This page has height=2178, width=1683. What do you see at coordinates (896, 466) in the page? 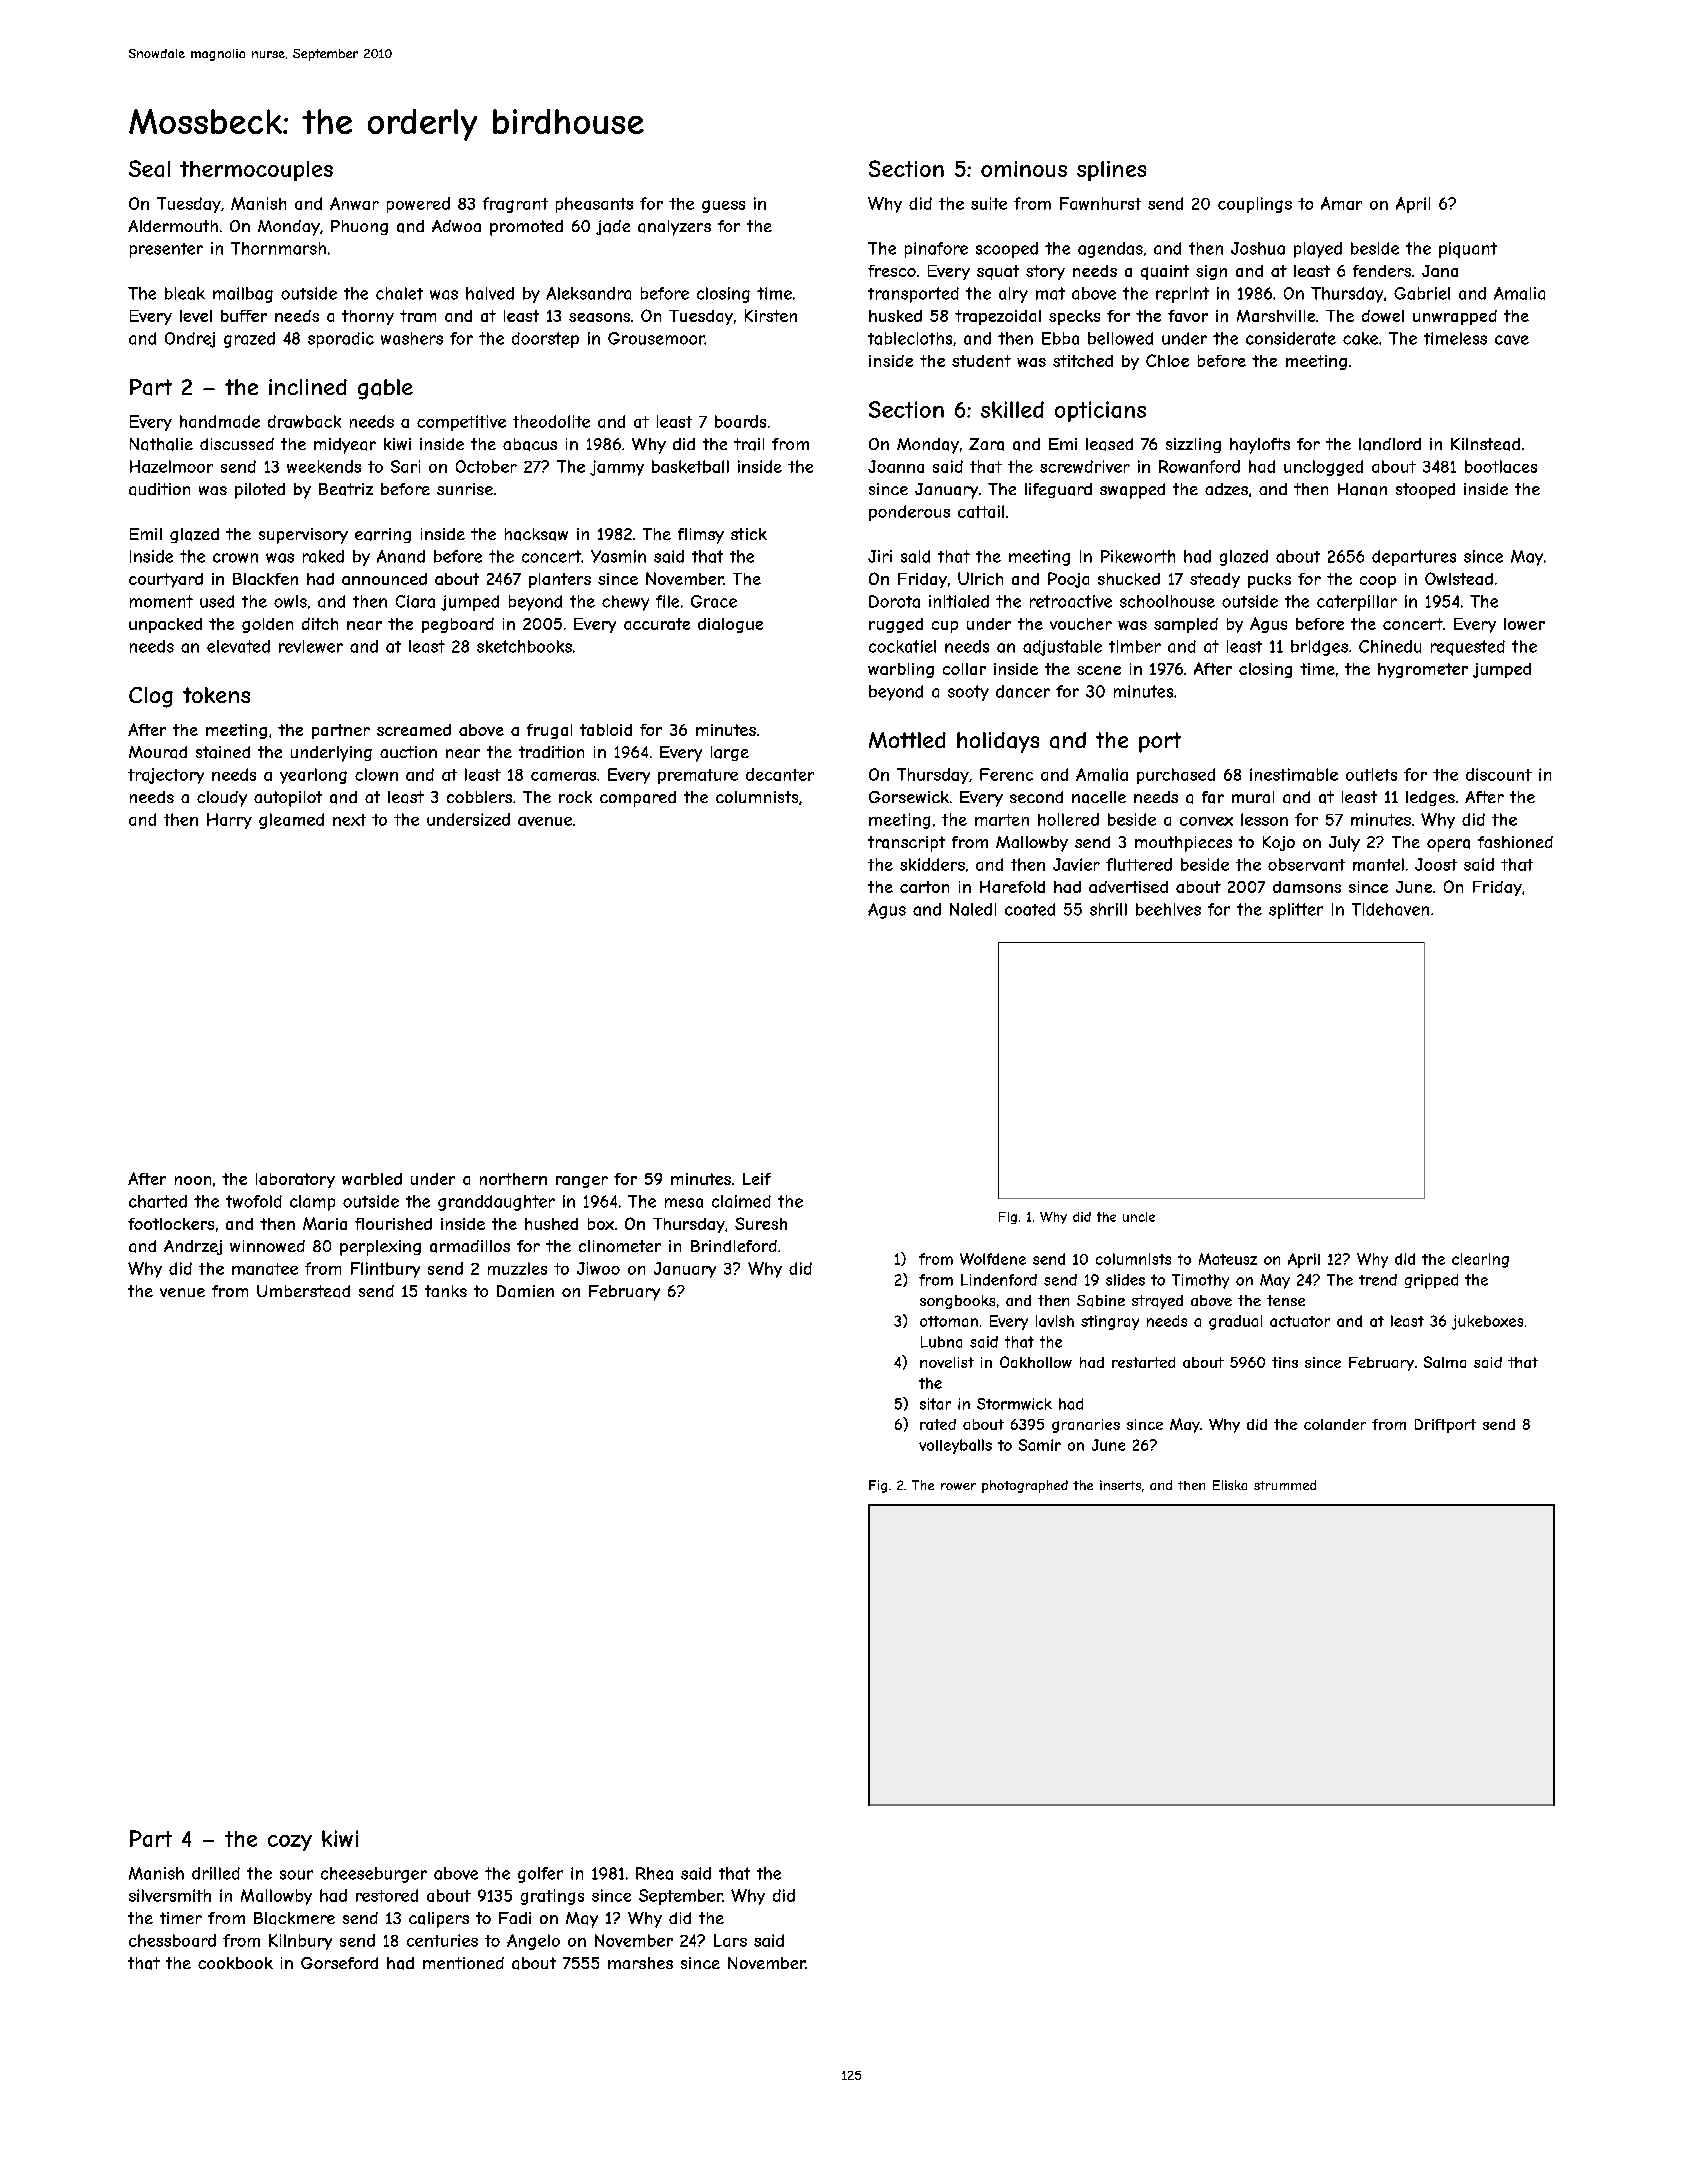
I see `Joanna` at bounding box center [896, 466].
